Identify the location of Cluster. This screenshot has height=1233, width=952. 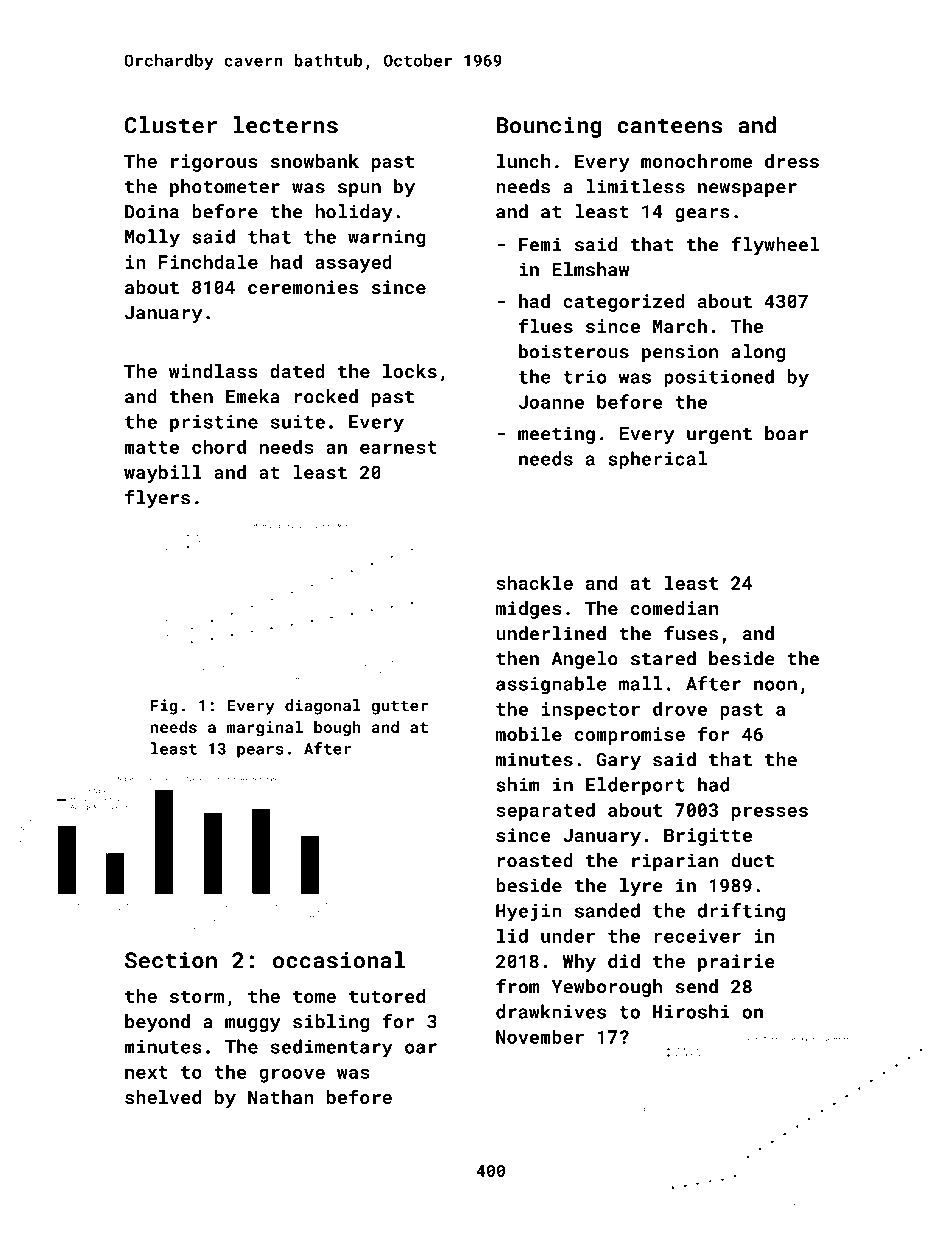
(171, 125).
